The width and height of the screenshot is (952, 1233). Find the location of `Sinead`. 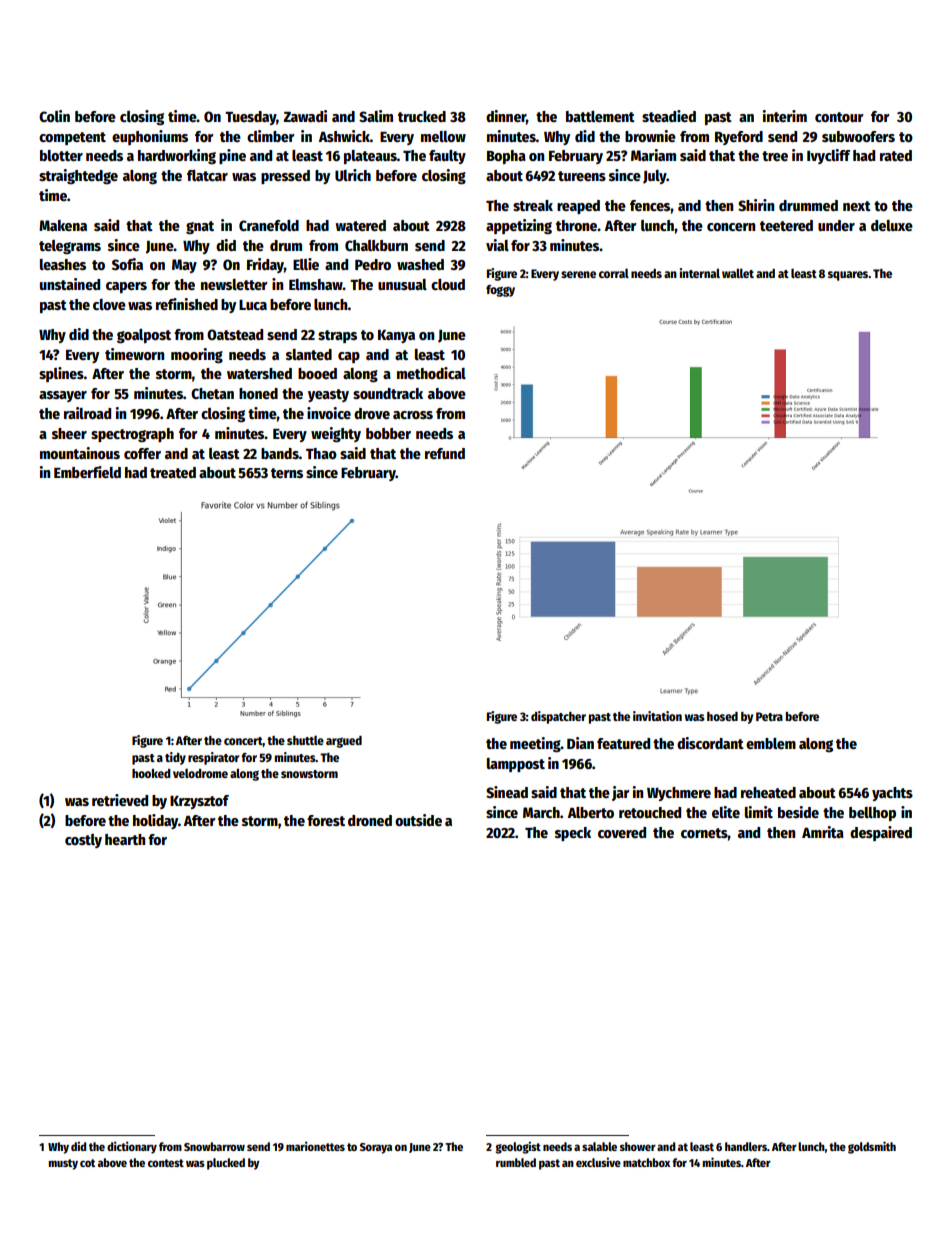

Sinead is located at coordinates (507, 792).
